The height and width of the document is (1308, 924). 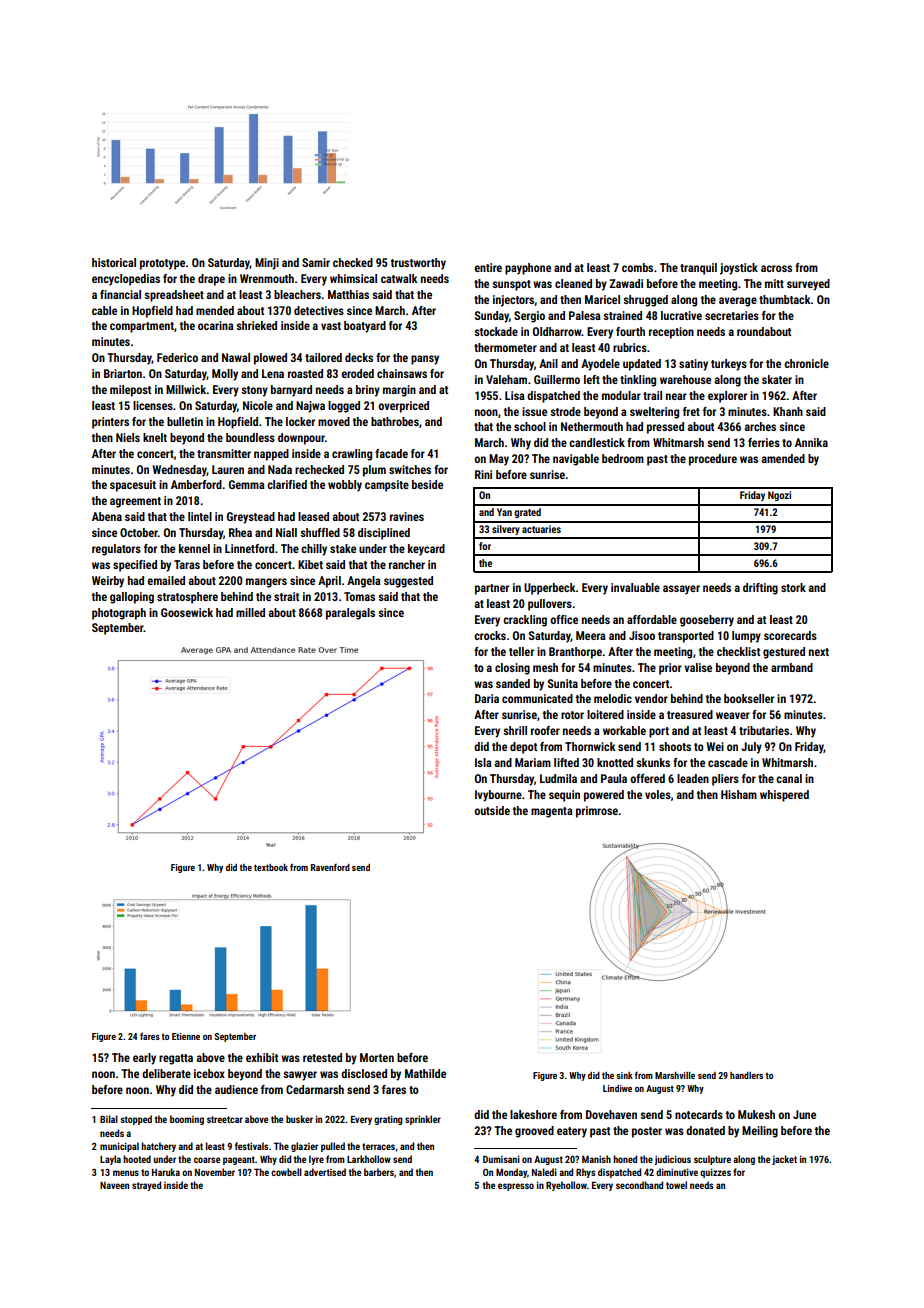 I want to click on tranquil, so click(x=698, y=269).
